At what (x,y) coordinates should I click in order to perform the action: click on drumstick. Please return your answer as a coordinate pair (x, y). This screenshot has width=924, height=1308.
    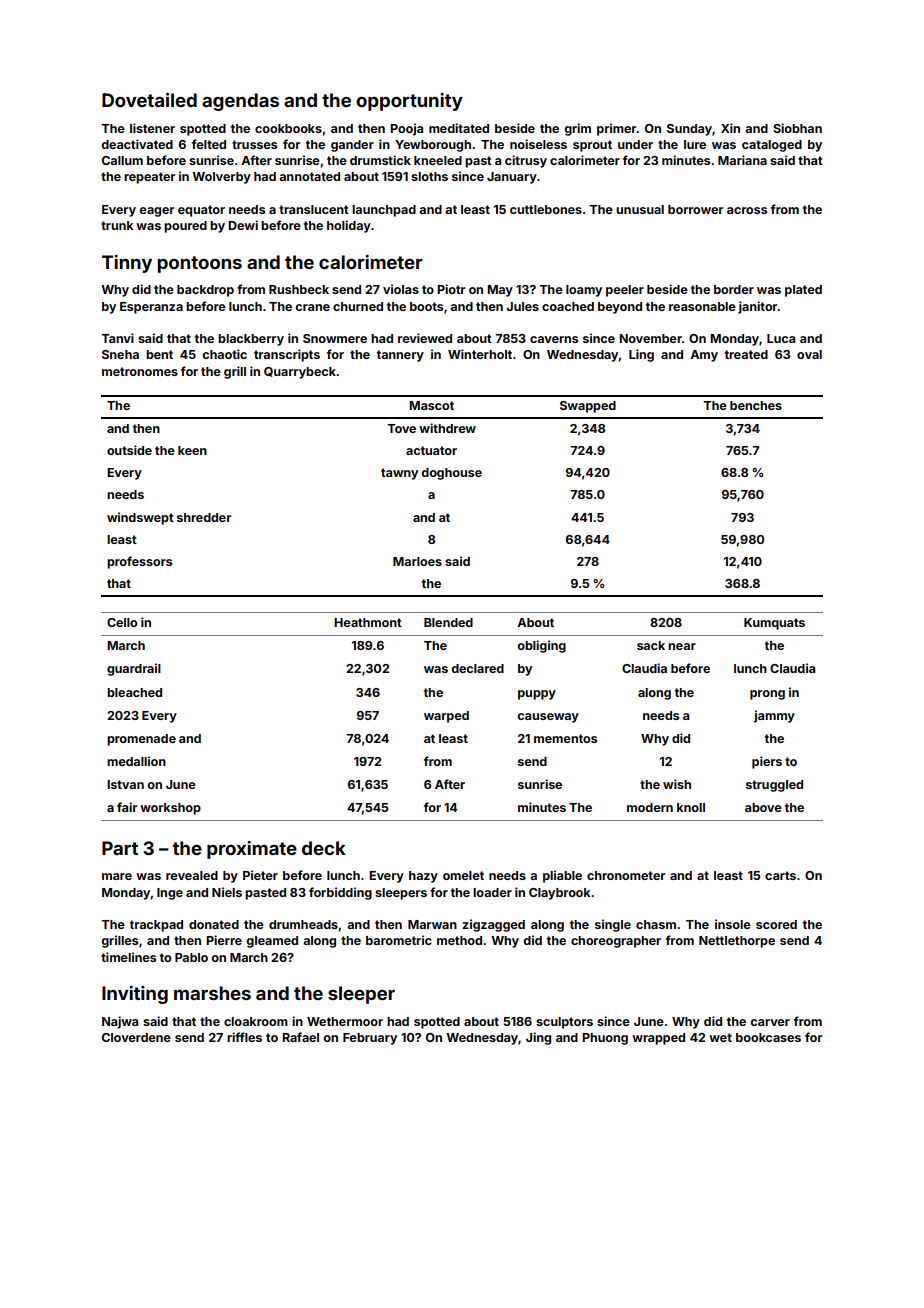
    Looking at the image, I should click on (380, 160).
